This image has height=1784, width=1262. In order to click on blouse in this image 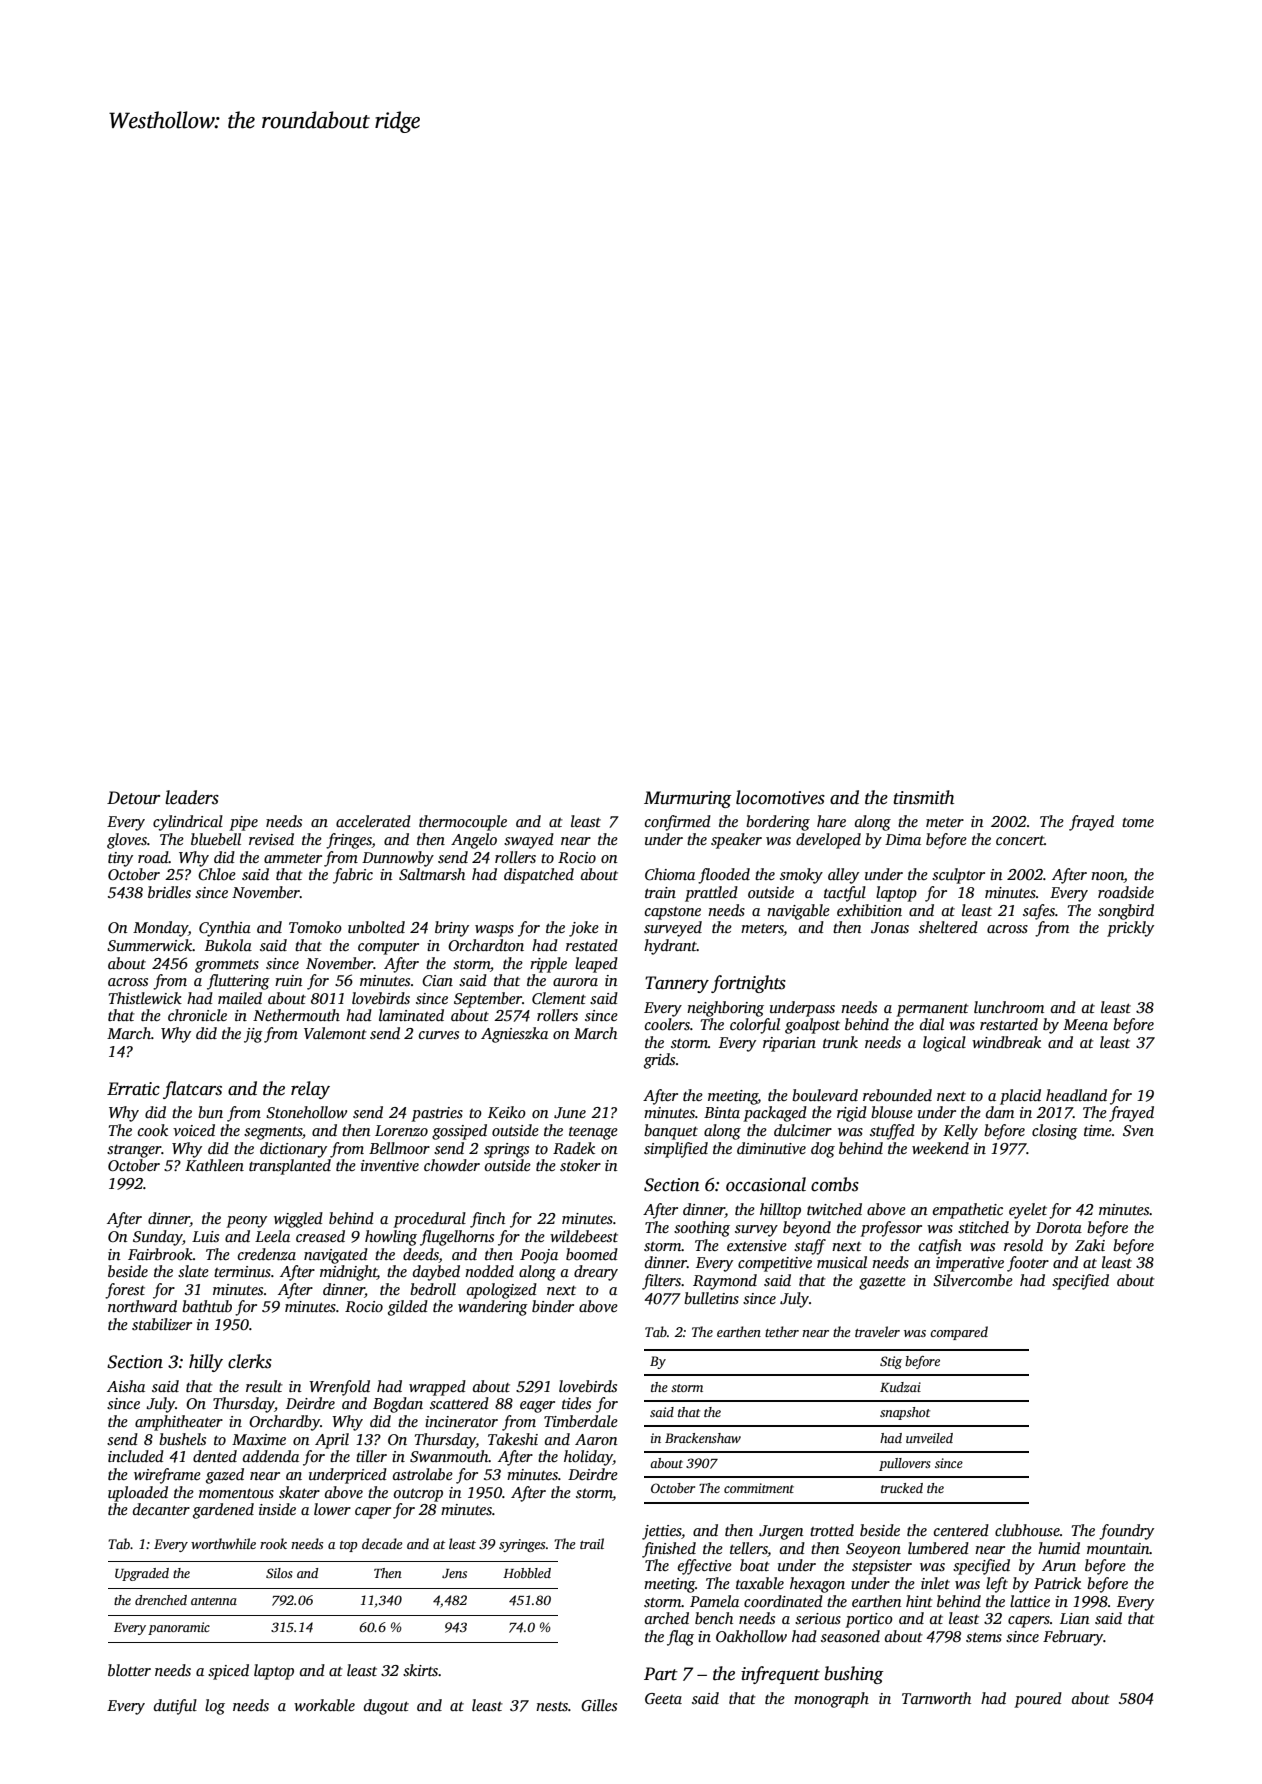, I will do `click(892, 1112)`.
